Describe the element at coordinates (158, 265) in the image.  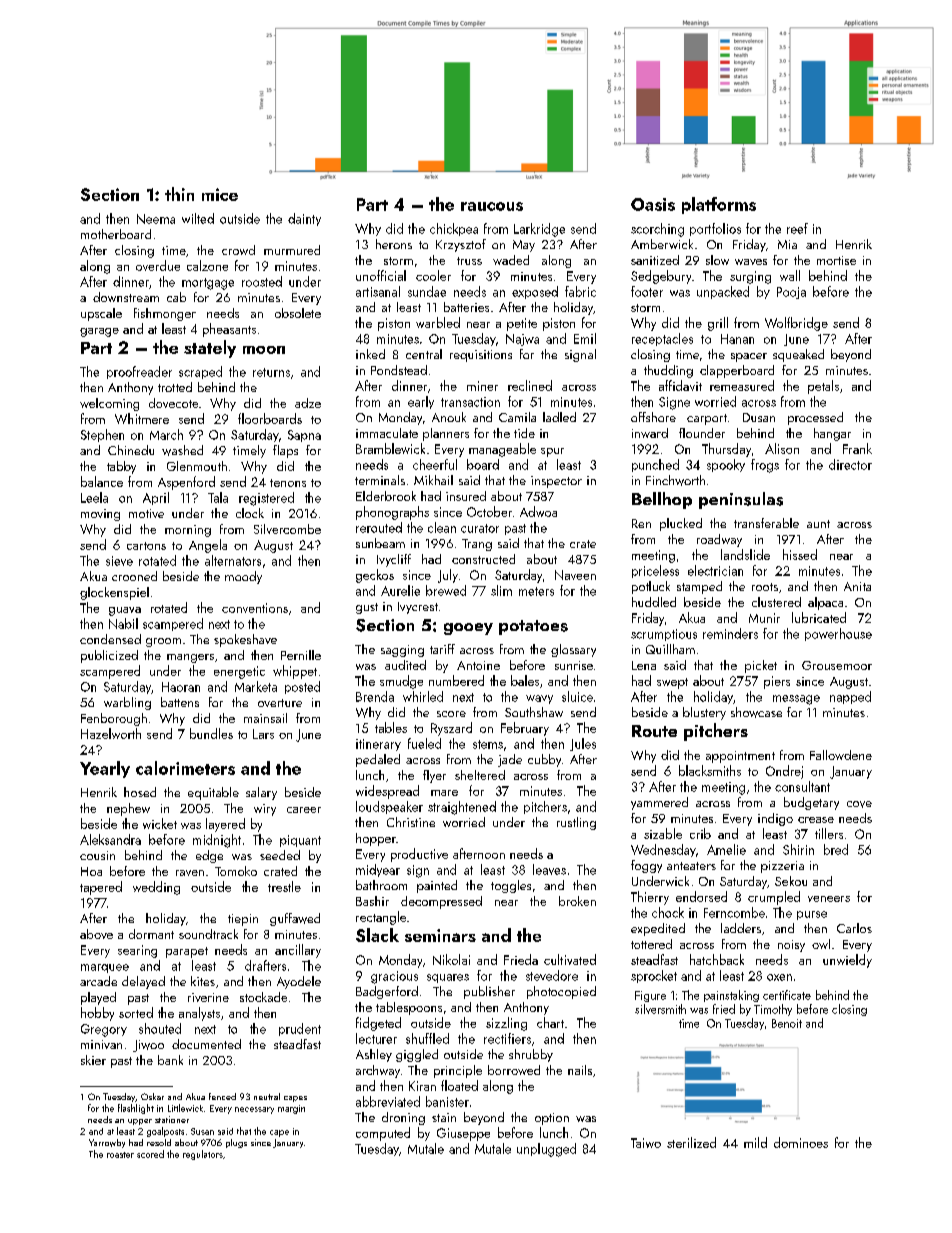
I see `overdue` at that location.
